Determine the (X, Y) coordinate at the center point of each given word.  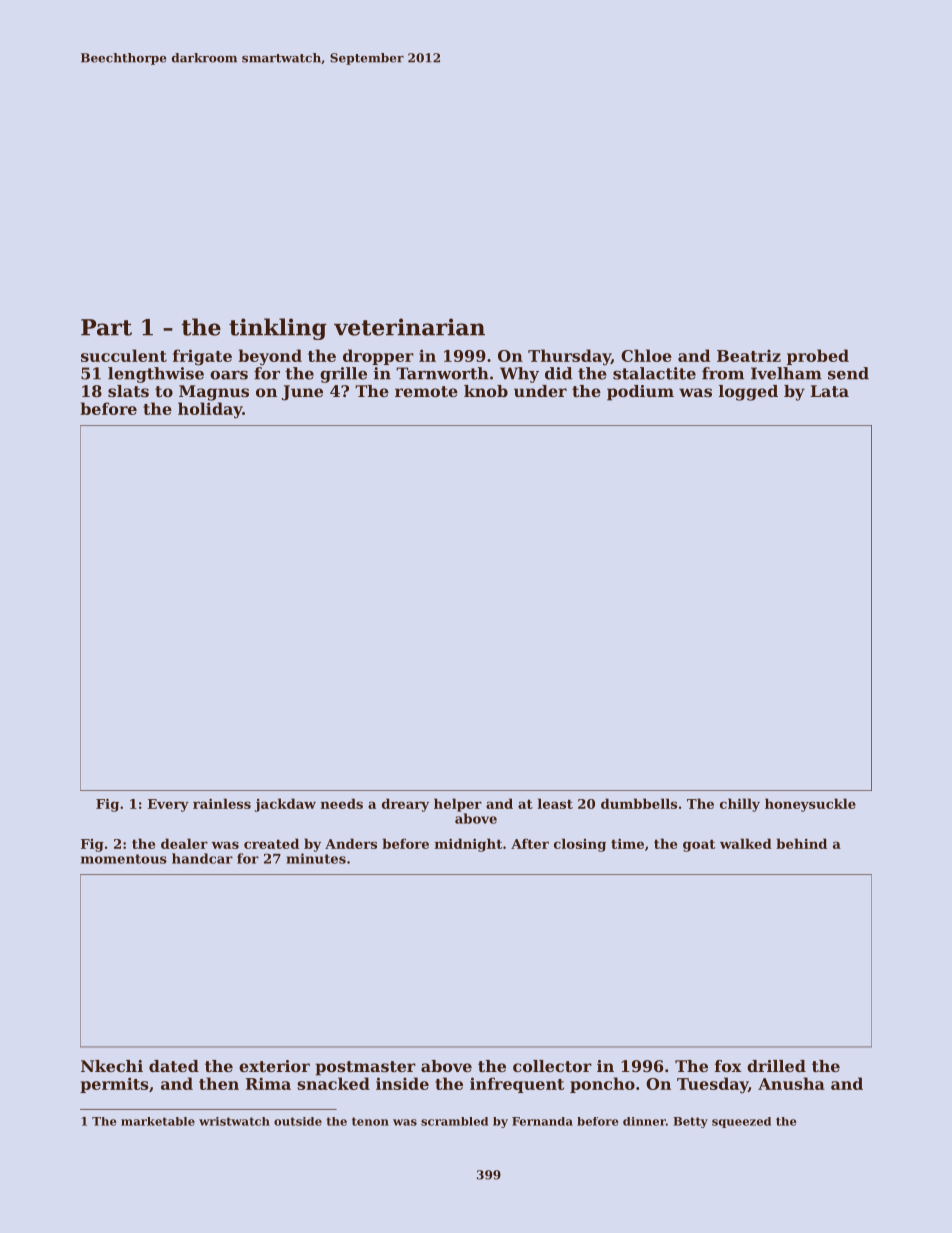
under (540, 391)
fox (728, 1066)
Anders (351, 843)
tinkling (278, 329)
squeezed (741, 1122)
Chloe (646, 355)
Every (168, 805)
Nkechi (112, 1066)
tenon (370, 1121)
